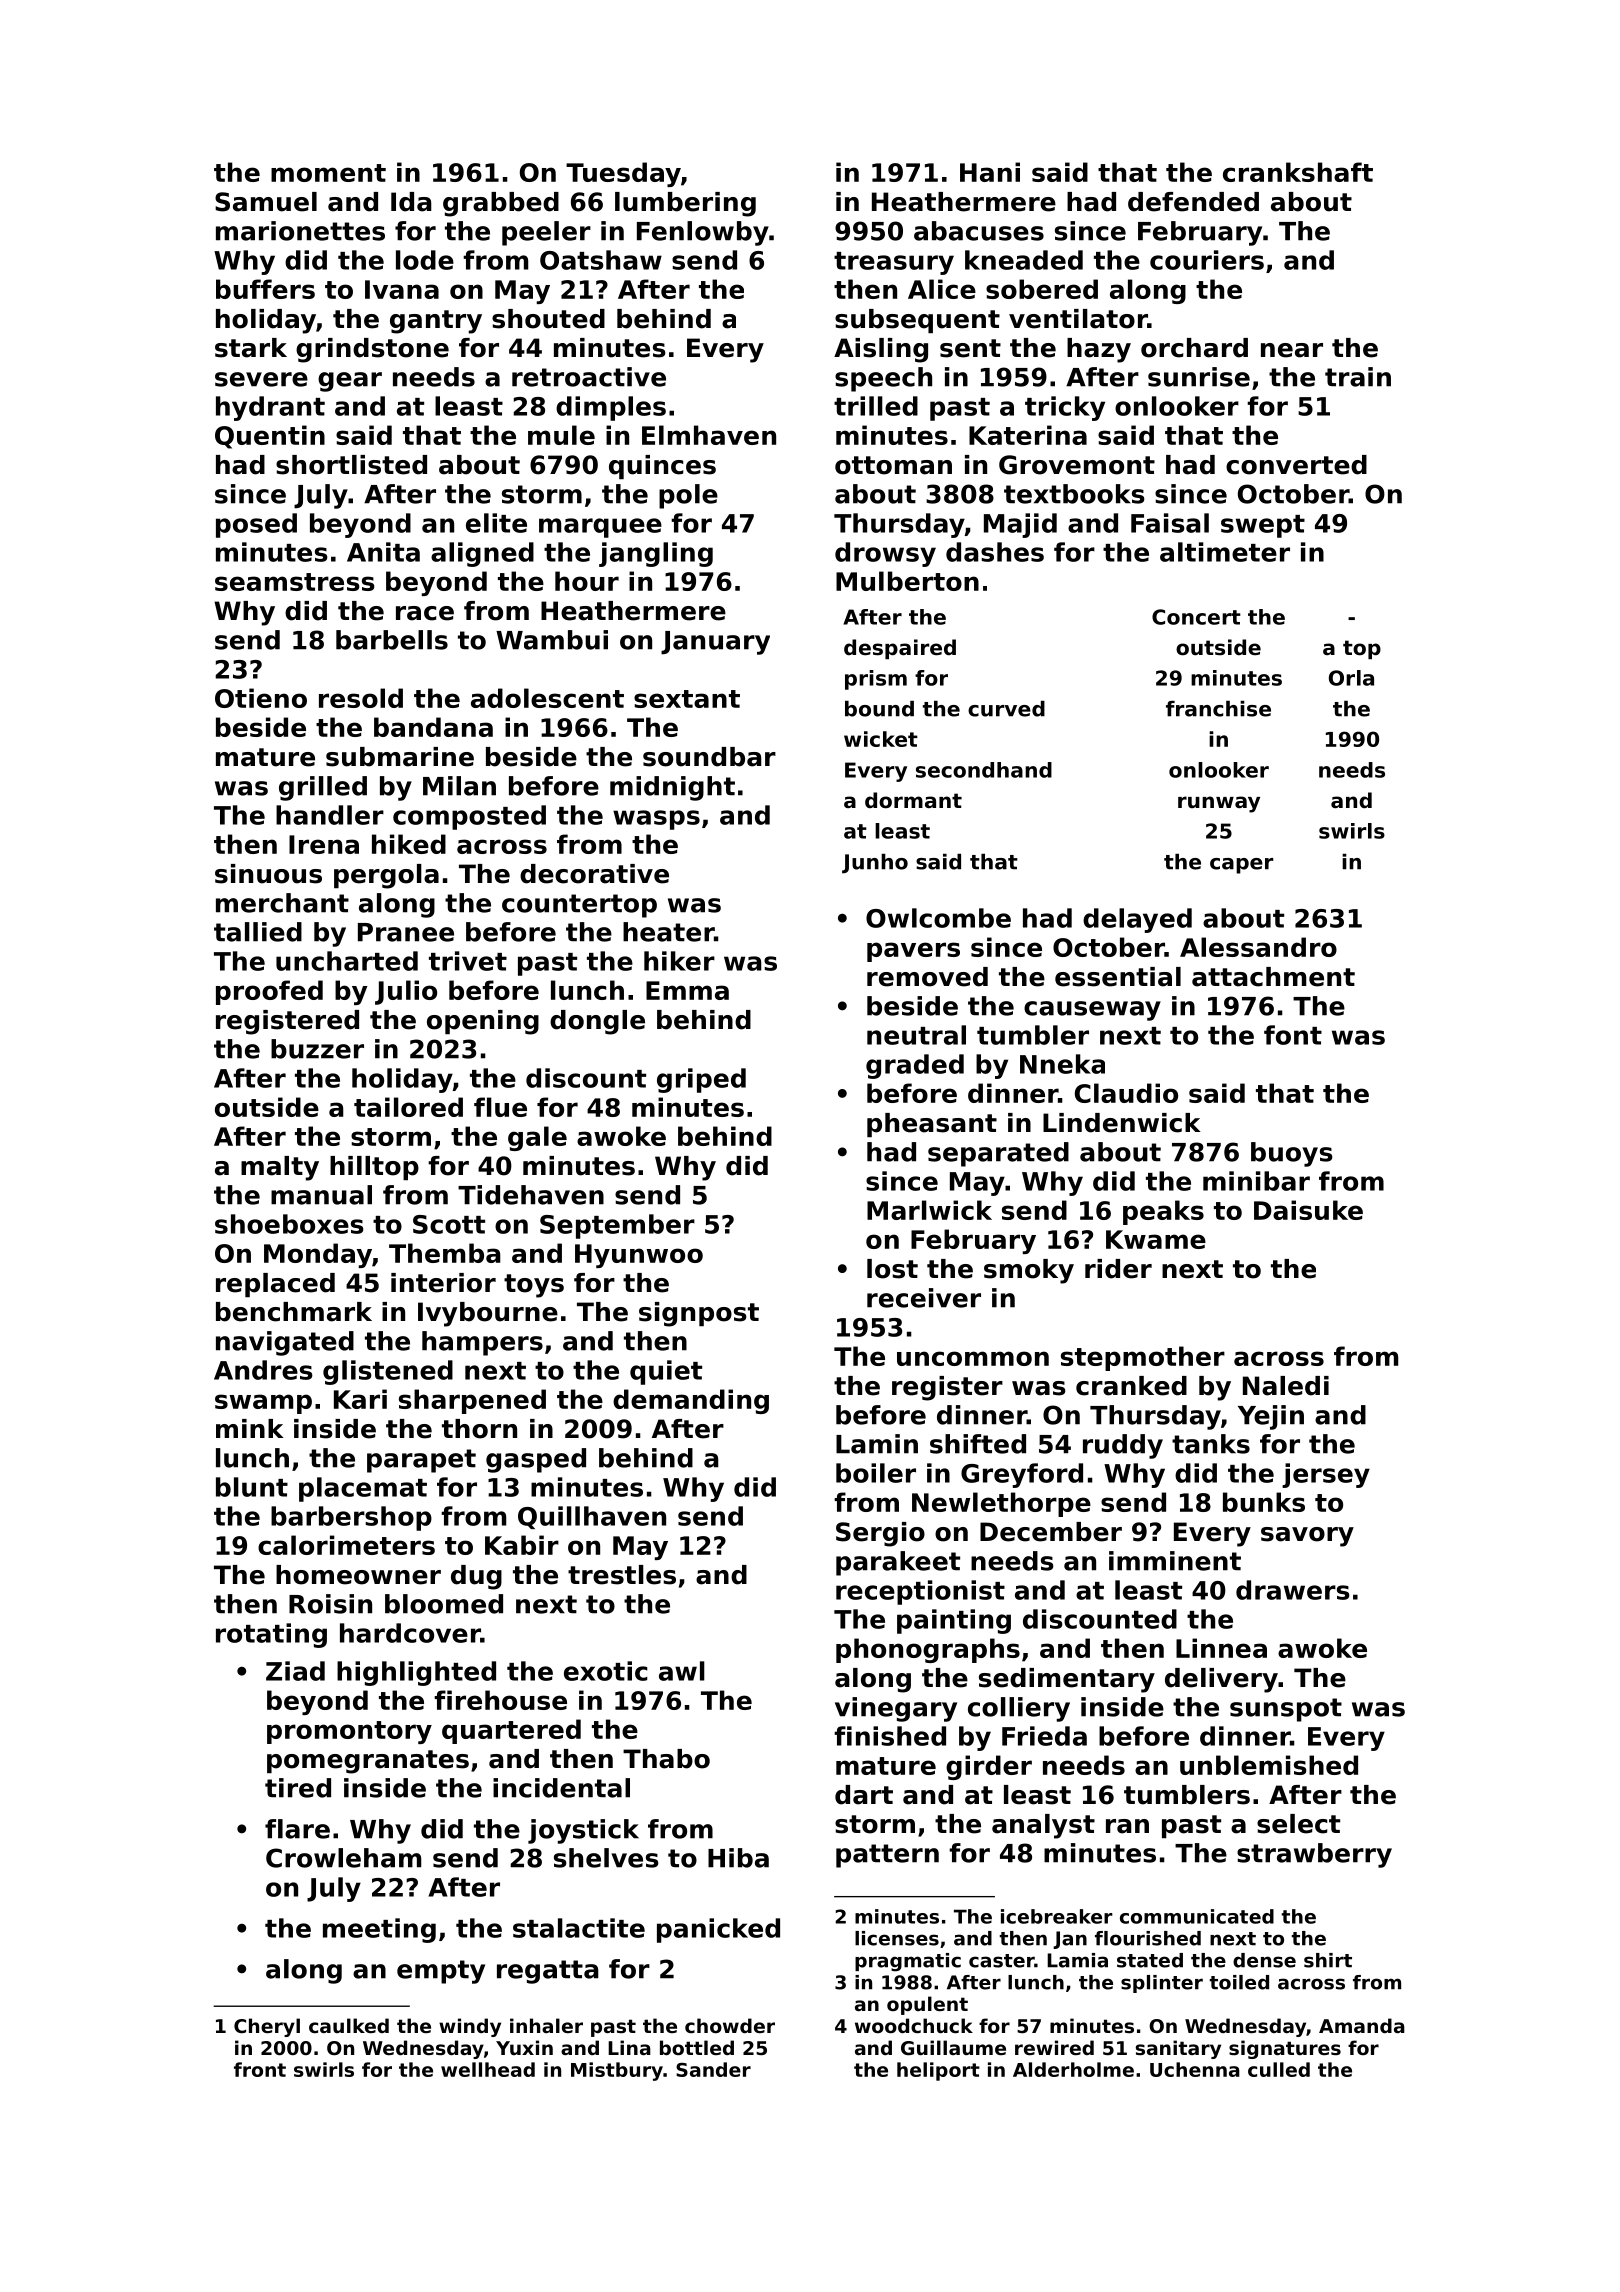  I want to click on Orla, so click(1351, 678).
